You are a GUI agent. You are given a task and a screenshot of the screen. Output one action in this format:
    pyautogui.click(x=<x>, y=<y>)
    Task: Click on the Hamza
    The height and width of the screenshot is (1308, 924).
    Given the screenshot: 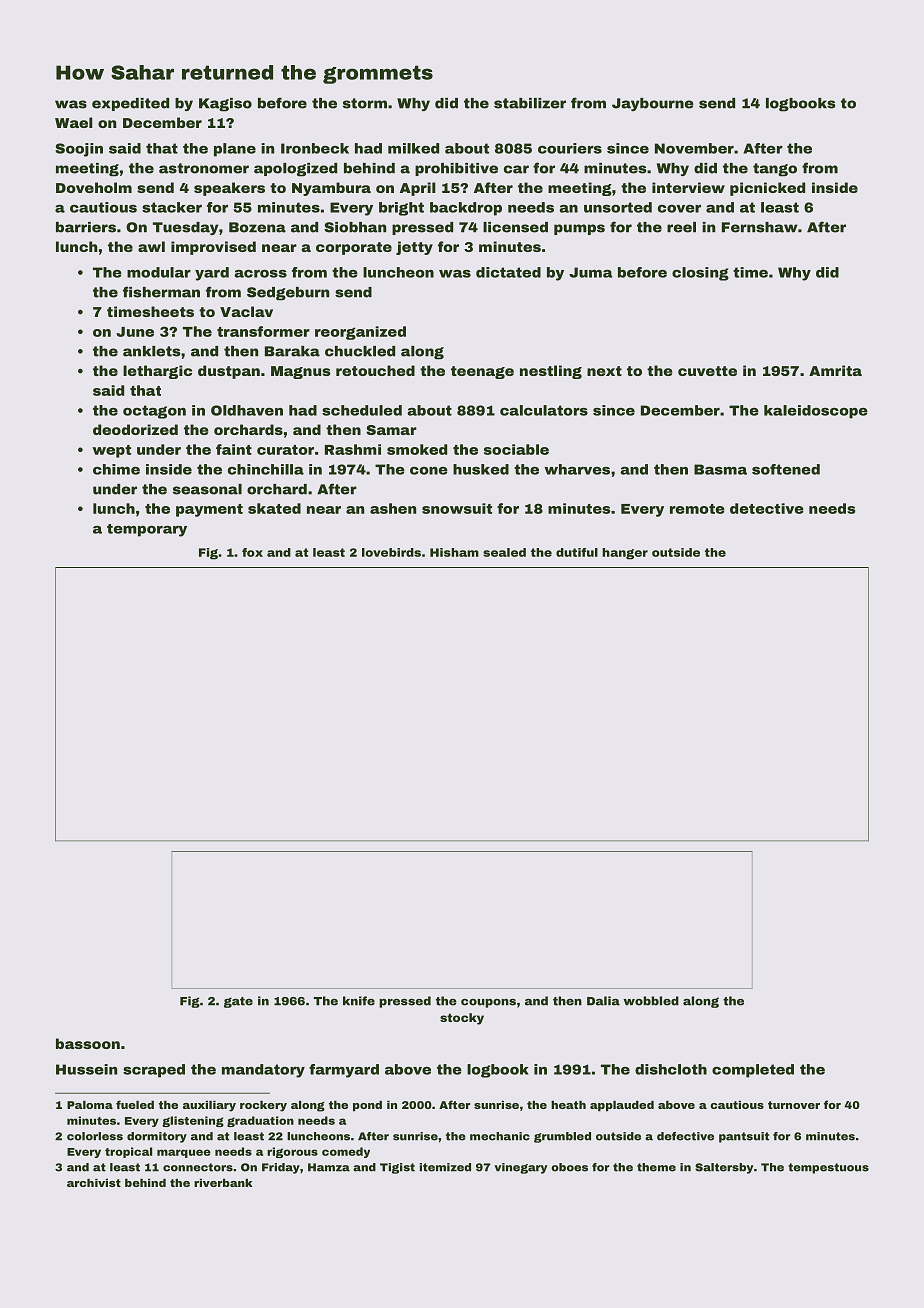 What is the action you would take?
    pyautogui.click(x=329, y=1167)
